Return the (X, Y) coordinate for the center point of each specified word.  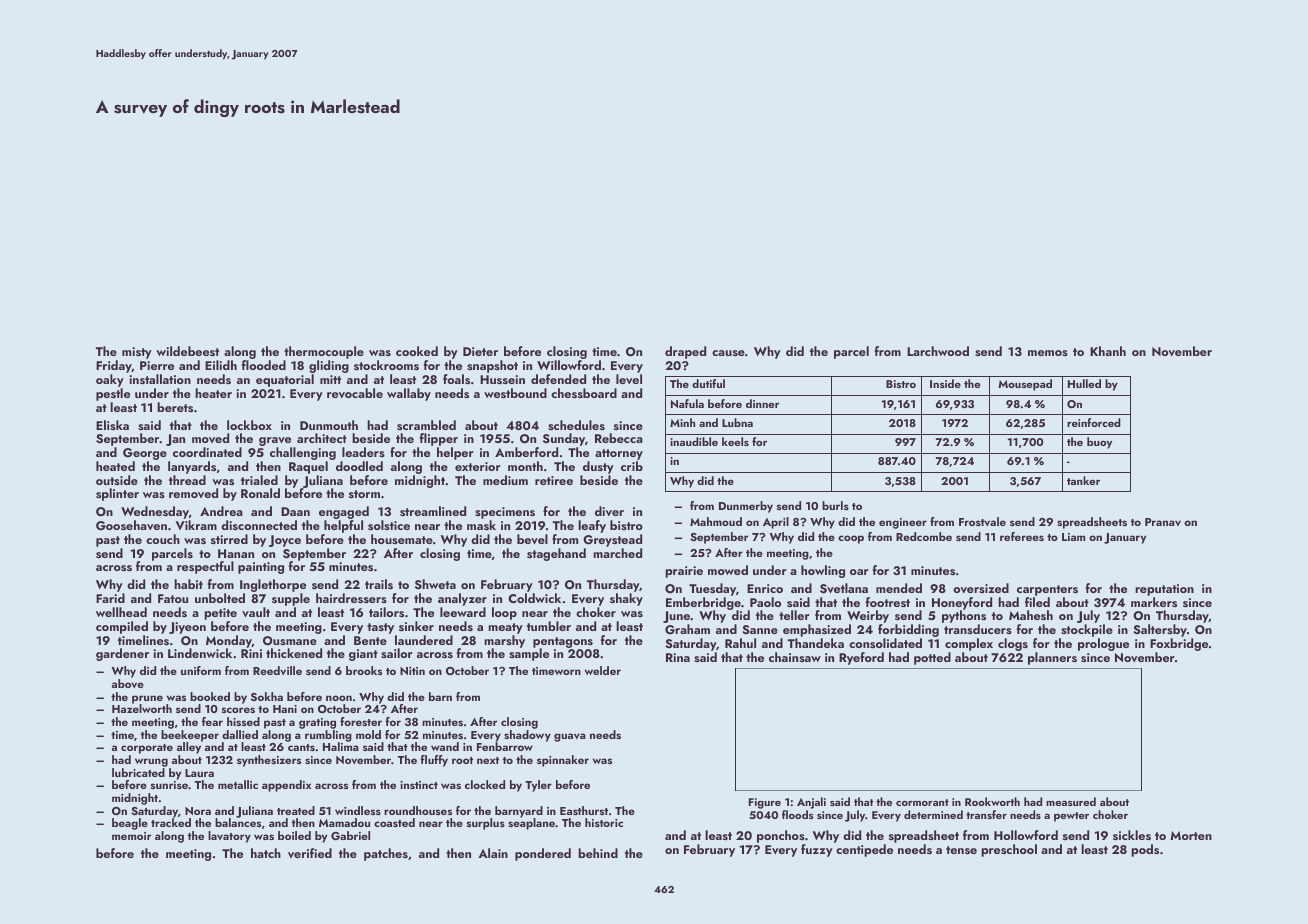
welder (603, 670)
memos (1048, 353)
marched (617, 553)
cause (728, 353)
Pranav (1163, 522)
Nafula (687, 403)
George (145, 454)
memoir (131, 836)
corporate (147, 749)
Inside (945, 383)
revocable (355, 393)
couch (163, 539)
